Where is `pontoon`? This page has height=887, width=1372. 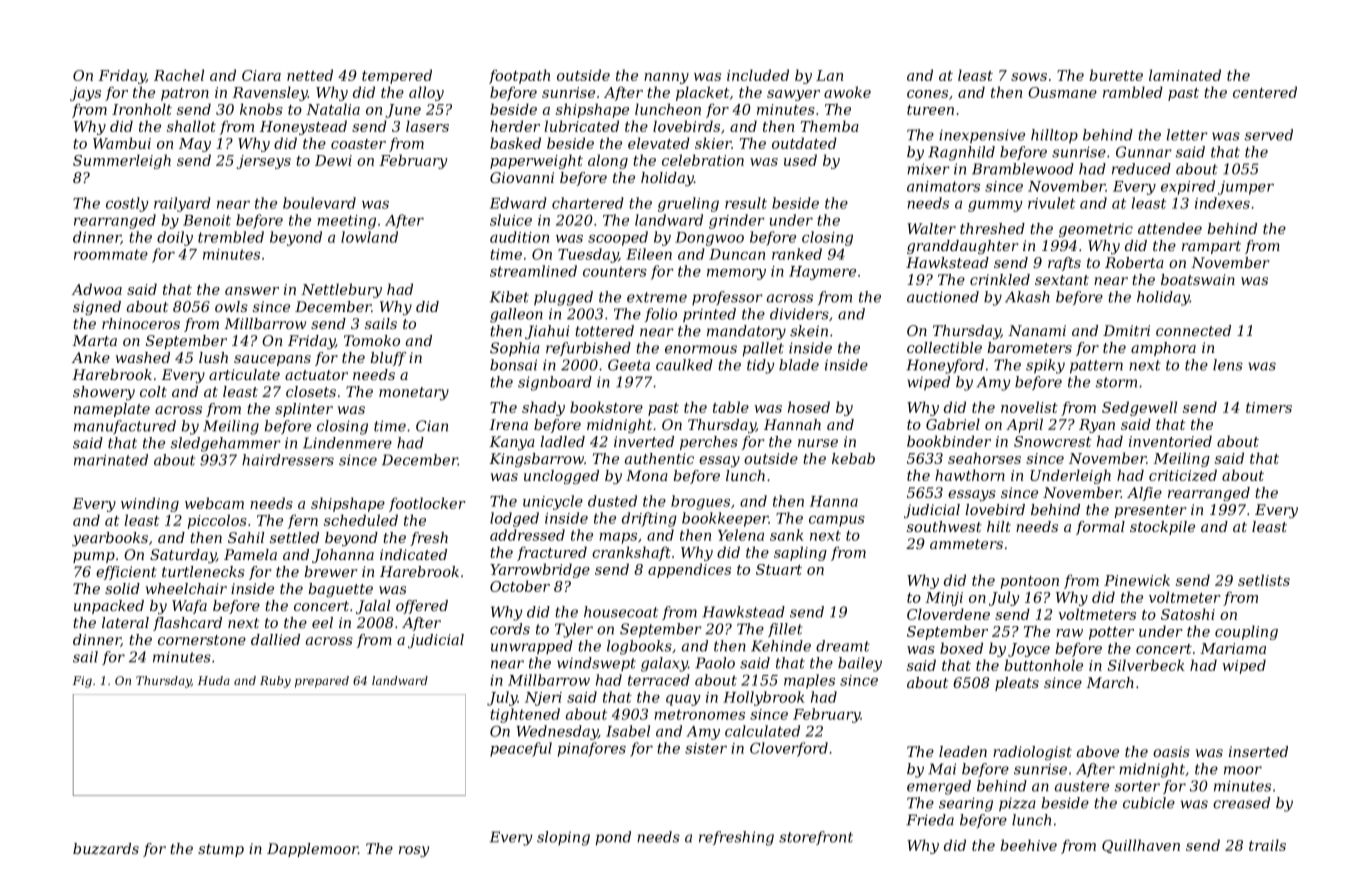 pontoon is located at coordinates (1030, 582).
